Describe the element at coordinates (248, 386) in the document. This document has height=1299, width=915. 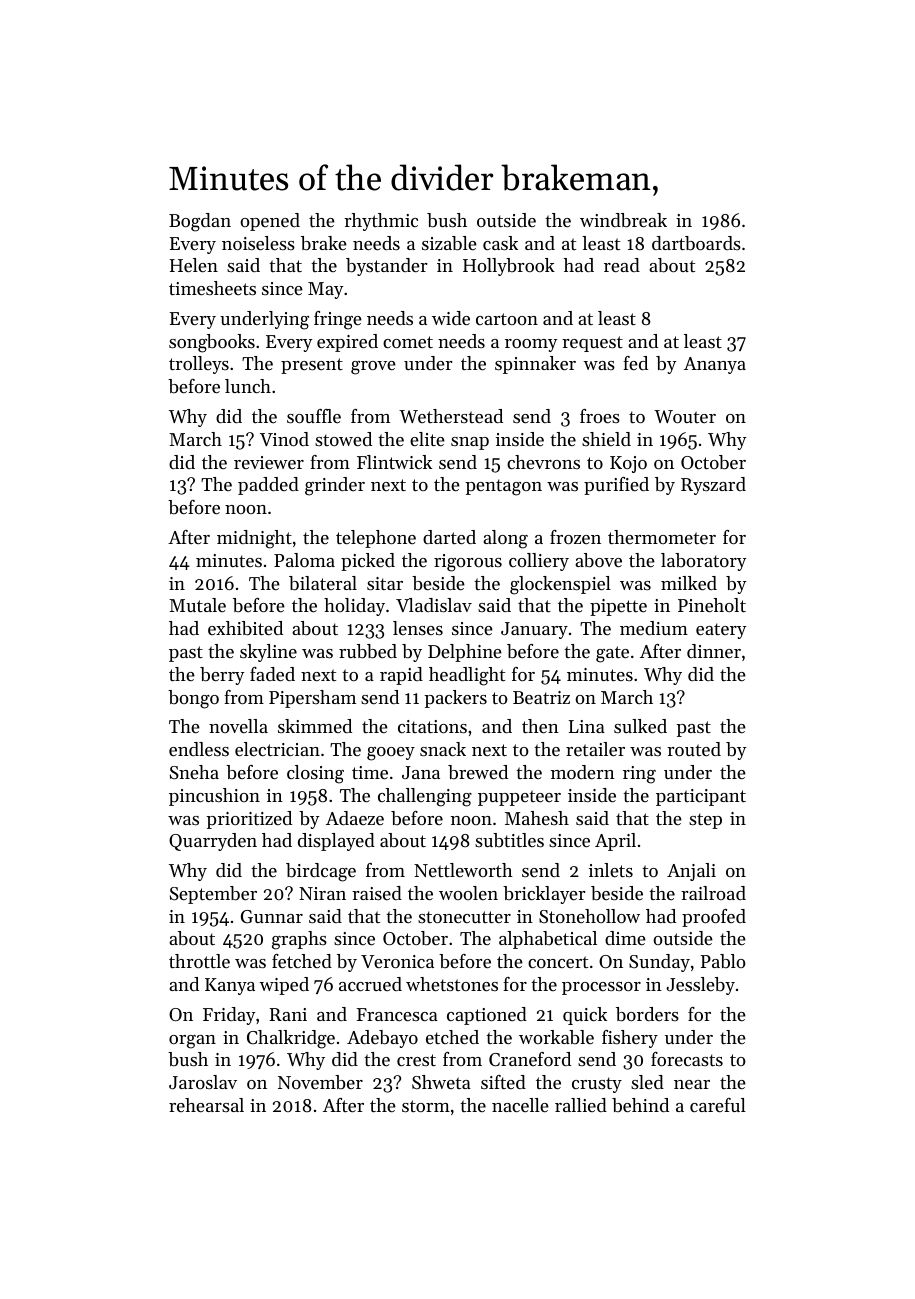
I see `lunch` at that location.
